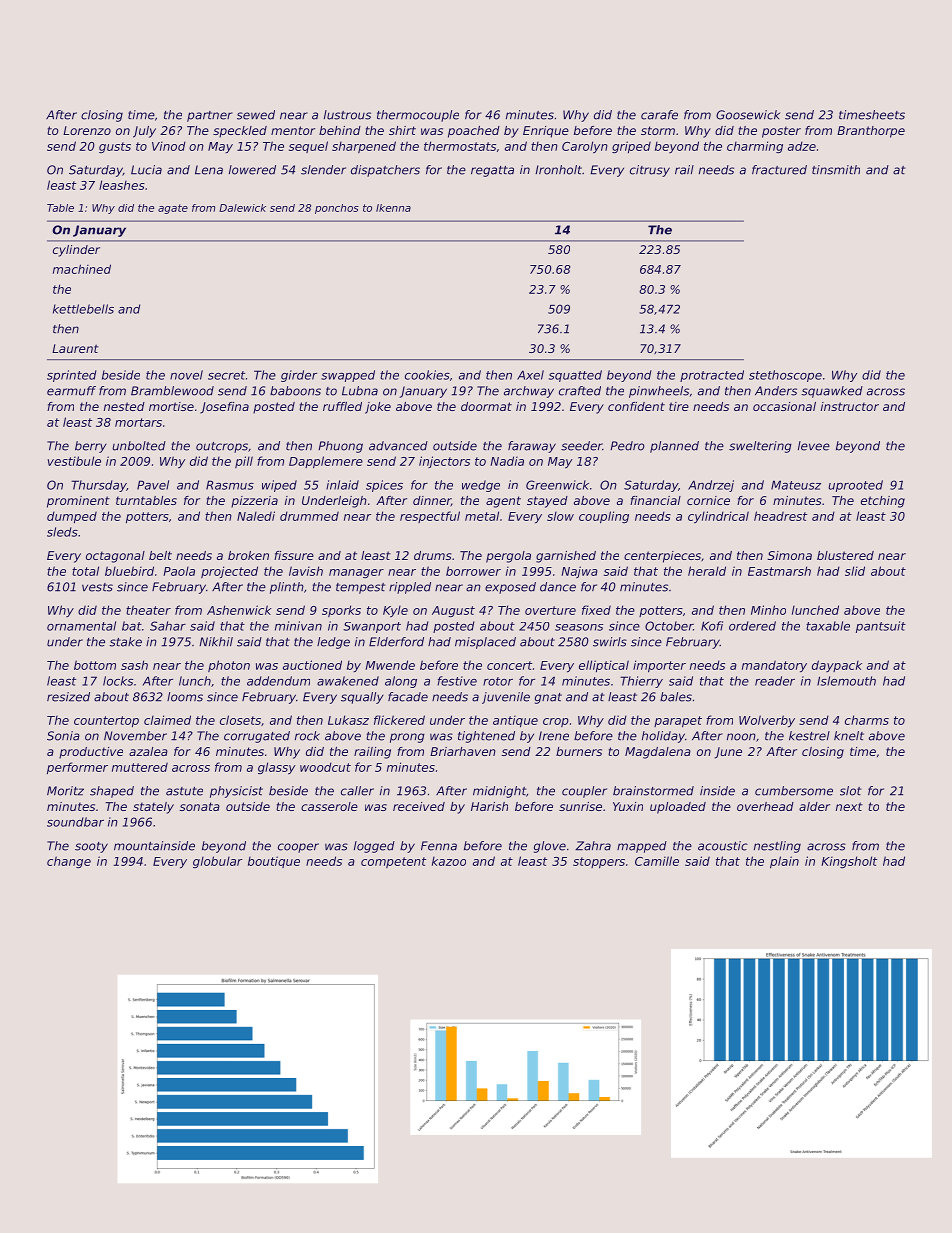 The image size is (952, 1233). What do you see at coordinates (87, 130) in the document?
I see `Lorenzo` at bounding box center [87, 130].
